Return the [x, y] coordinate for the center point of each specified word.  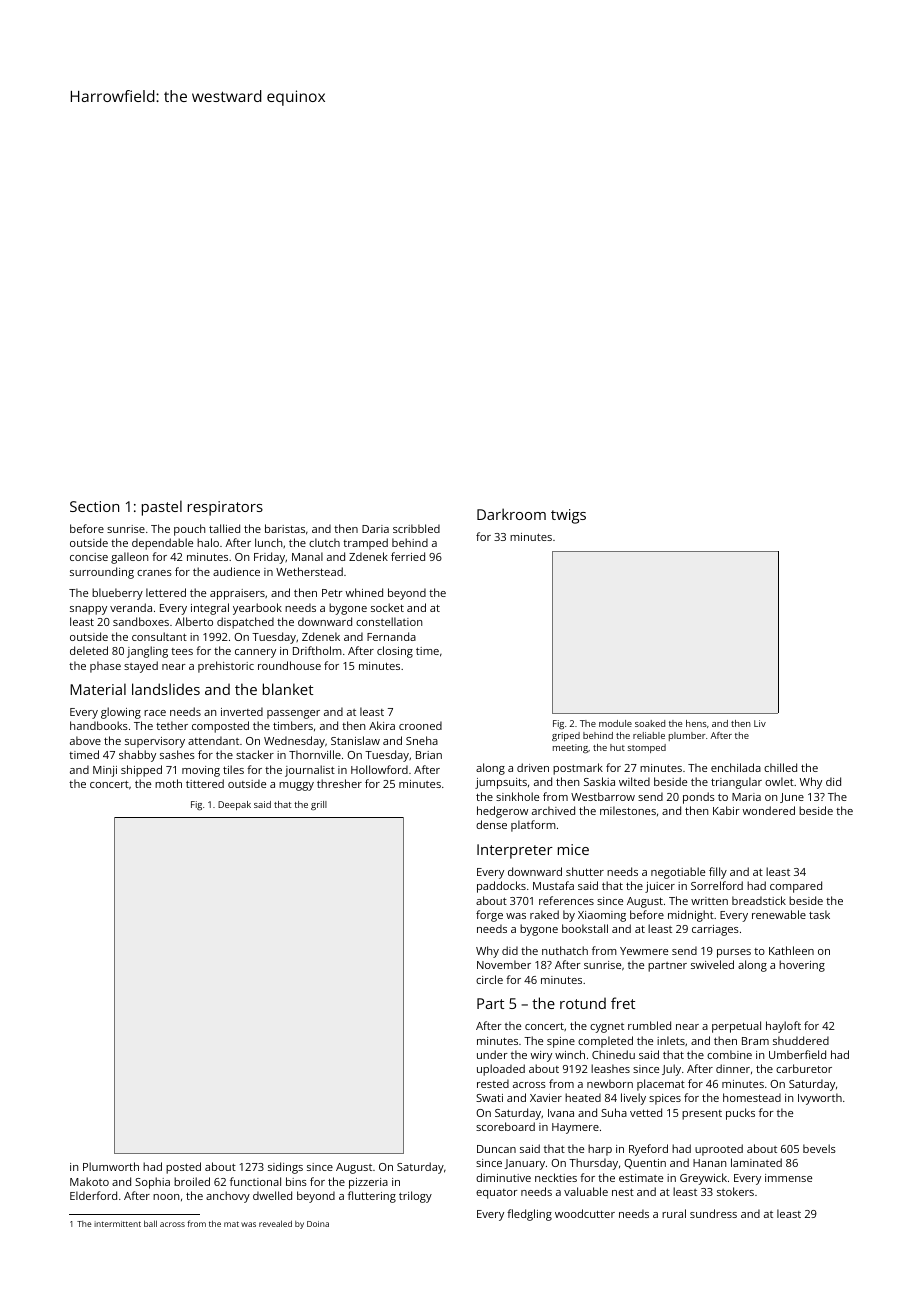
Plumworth [111, 1166]
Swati [489, 1098]
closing [395, 652]
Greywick [703, 1179]
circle [489, 979]
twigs [568, 516]
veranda [131, 607]
